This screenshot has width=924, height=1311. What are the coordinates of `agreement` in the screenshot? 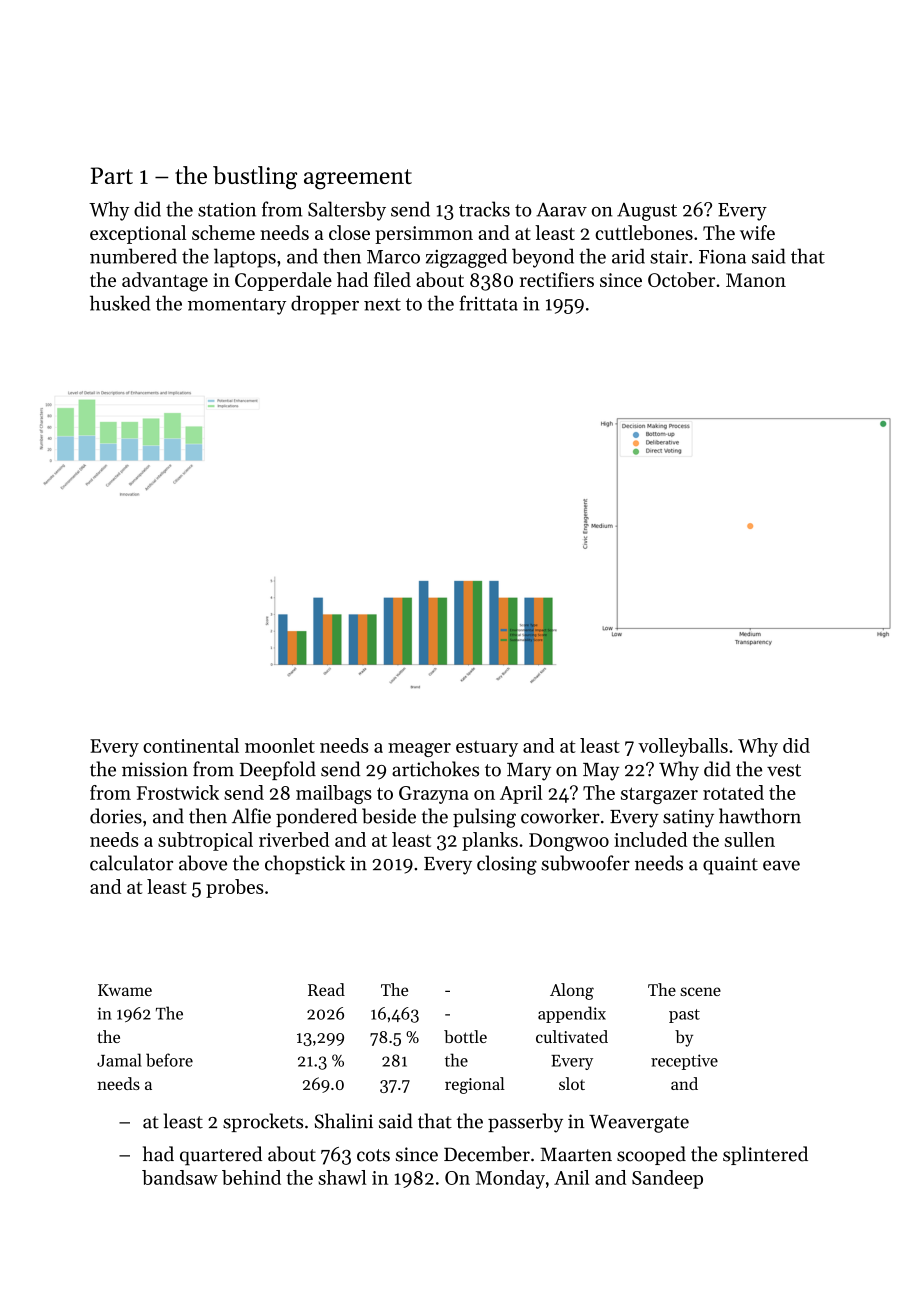 It's located at (358, 179).
